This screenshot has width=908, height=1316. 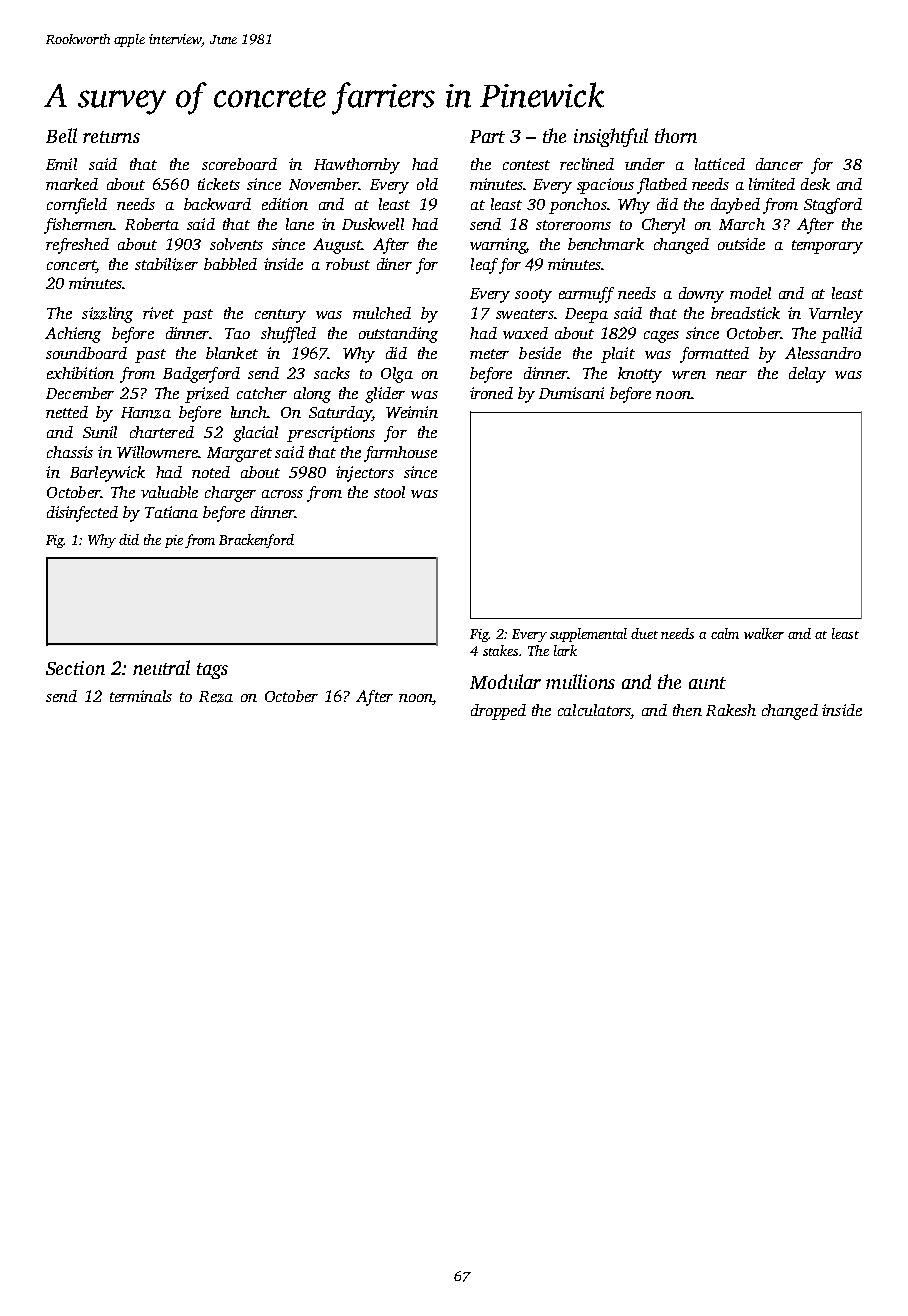 What do you see at coordinates (171, 512) in the screenshot?
I see `Tatiana` at bounding box center [171, 512].
